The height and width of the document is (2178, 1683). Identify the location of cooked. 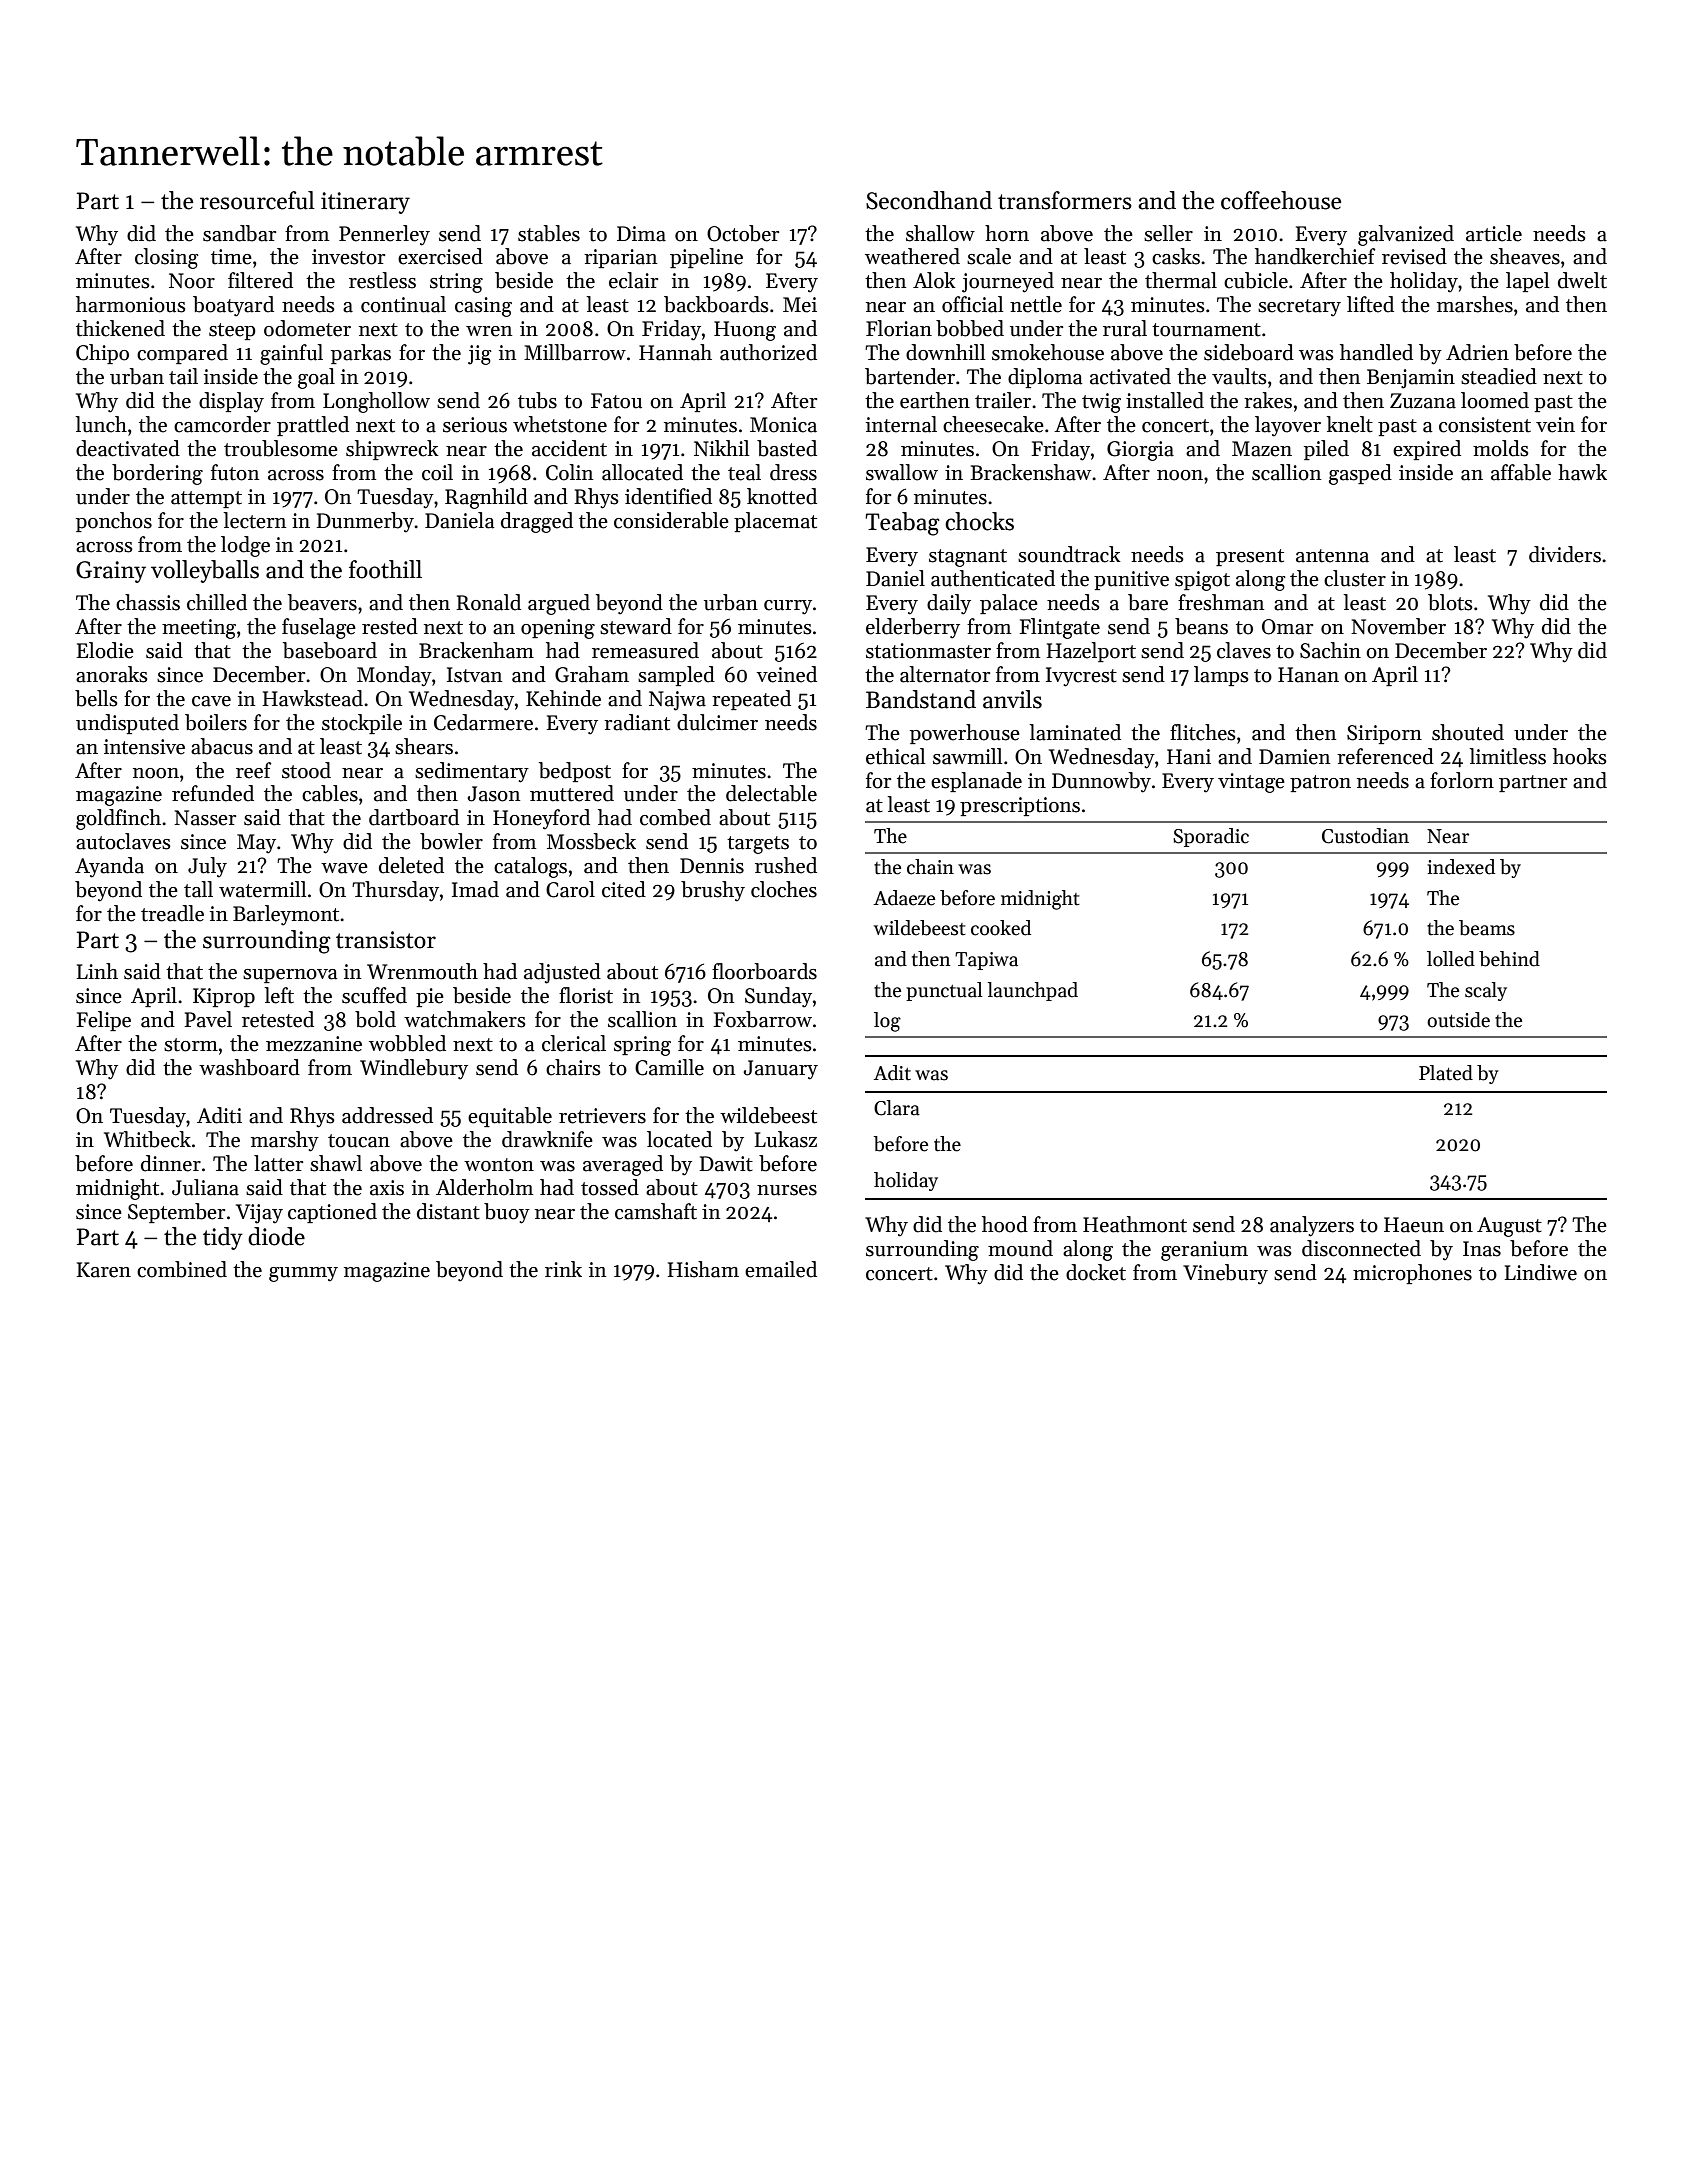
(1001, 928).
